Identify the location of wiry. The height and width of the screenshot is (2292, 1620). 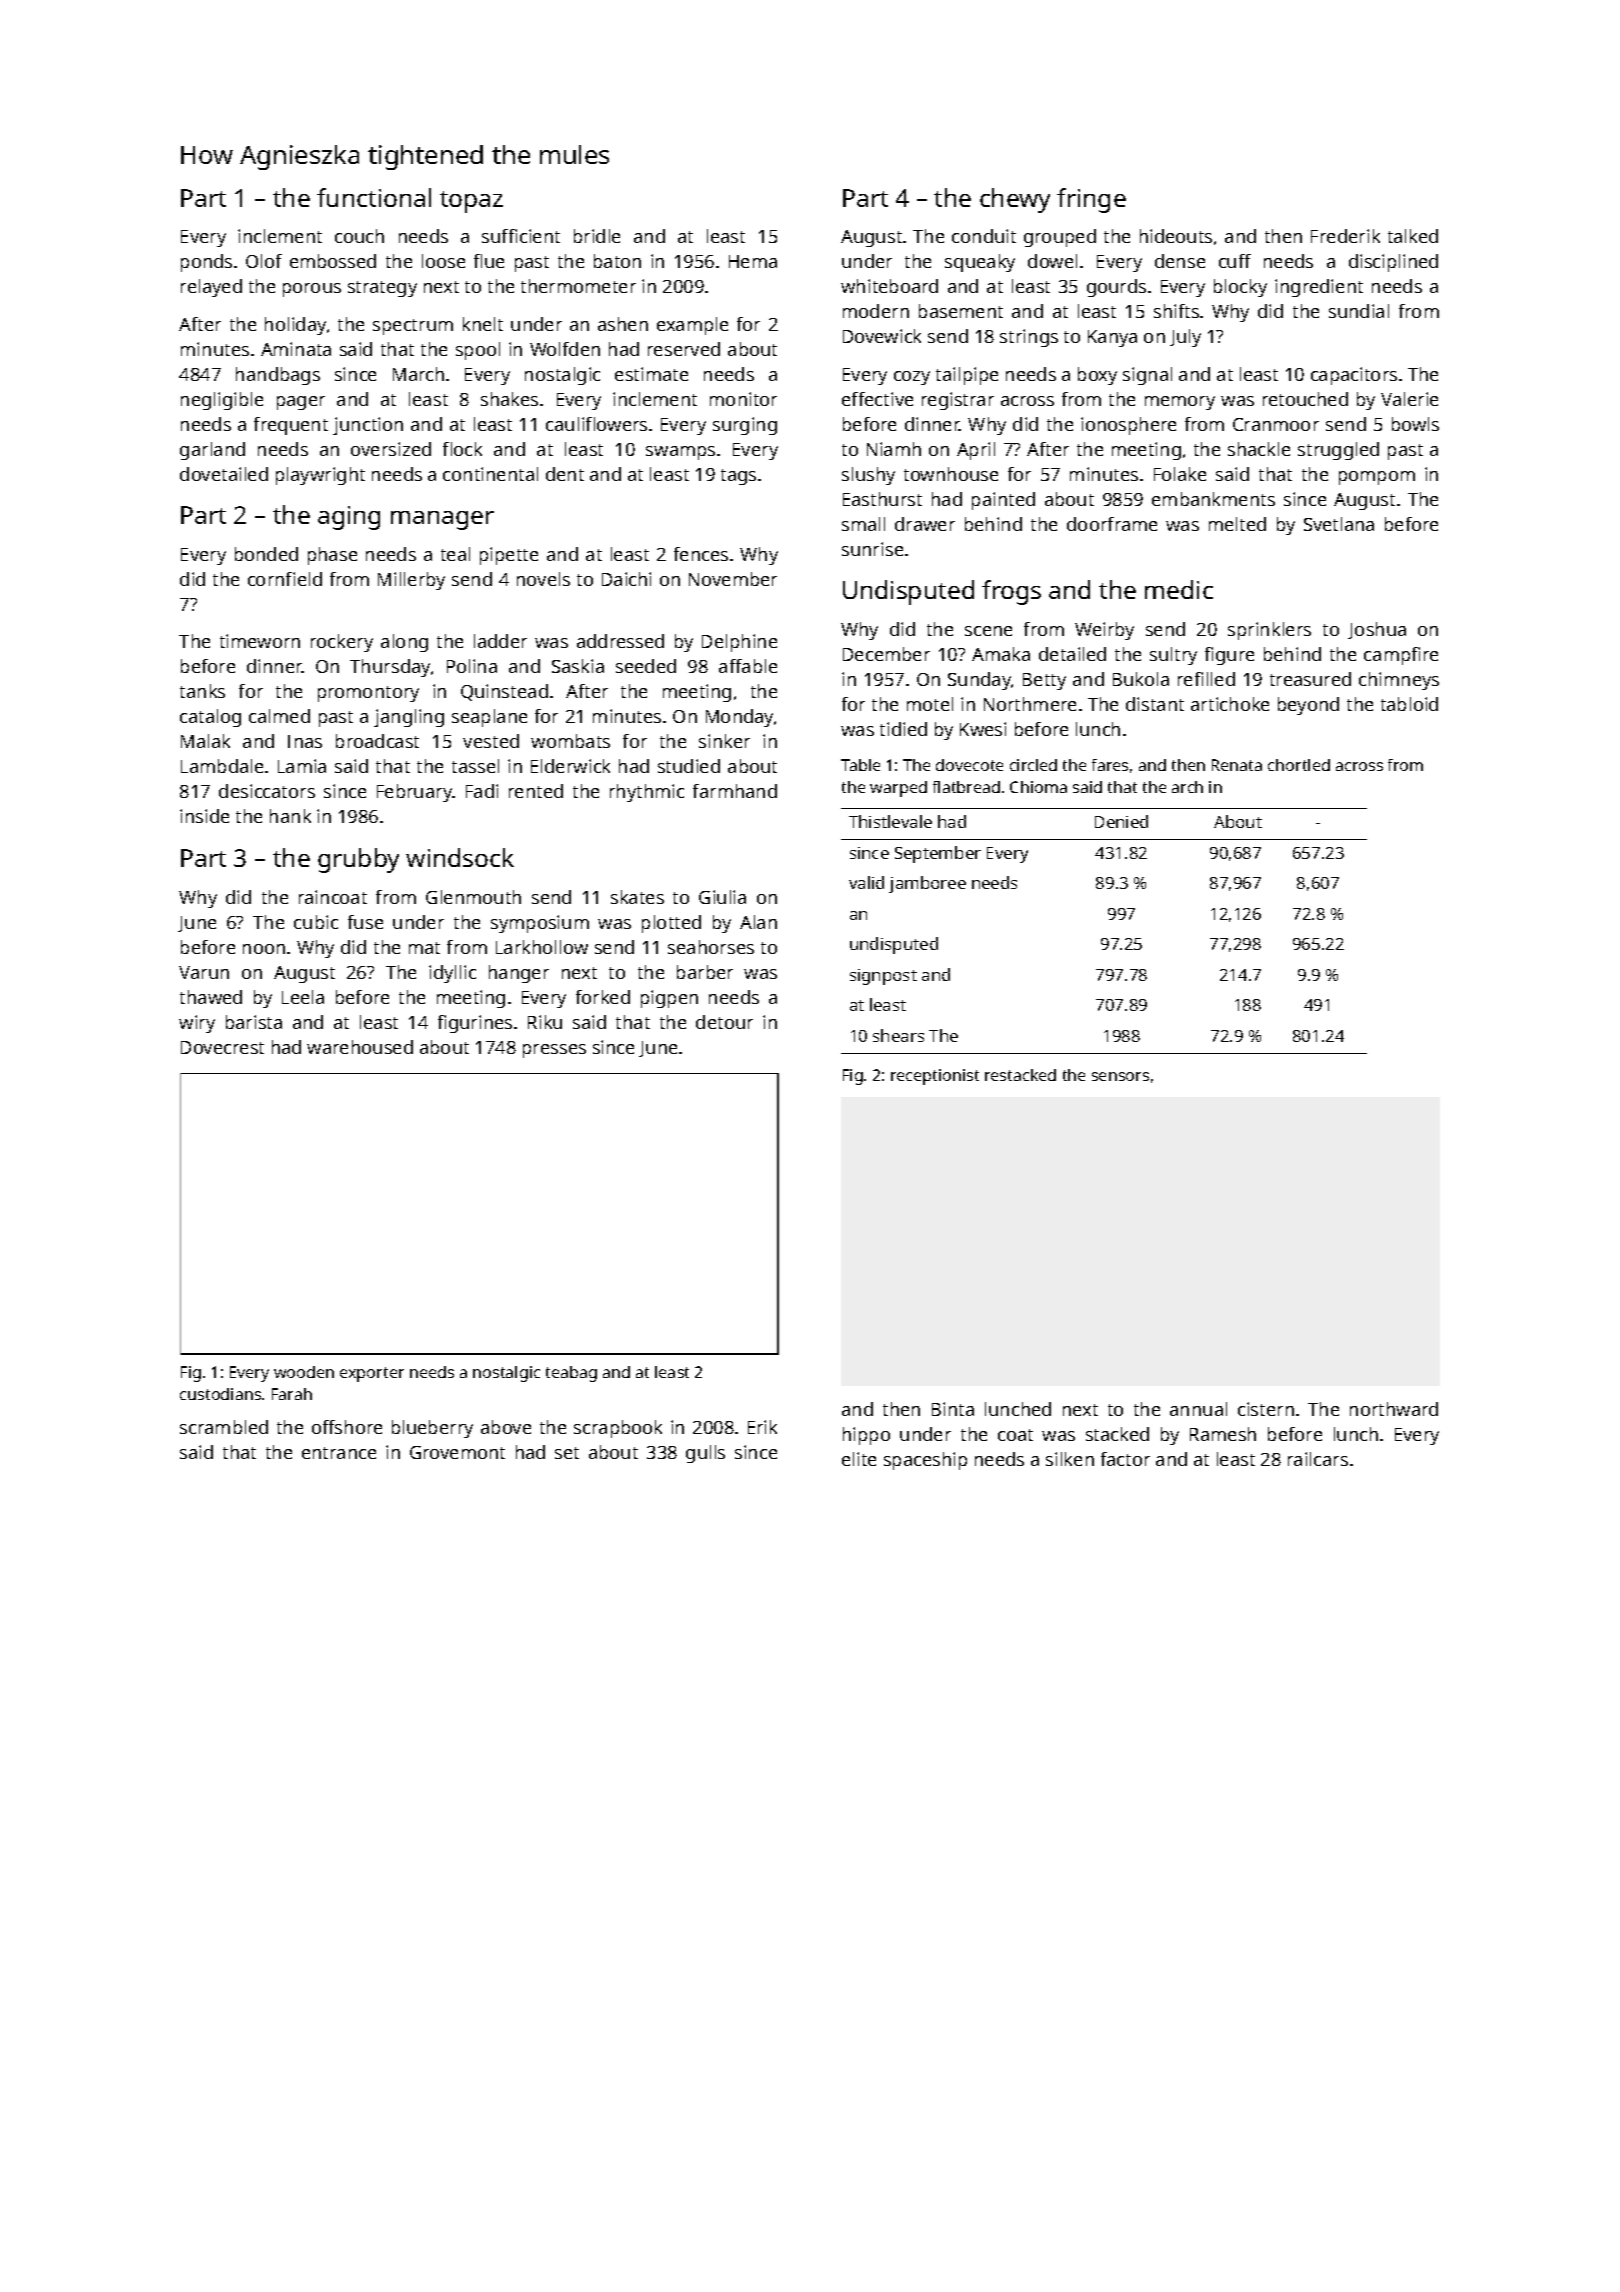
(197, 1024).
